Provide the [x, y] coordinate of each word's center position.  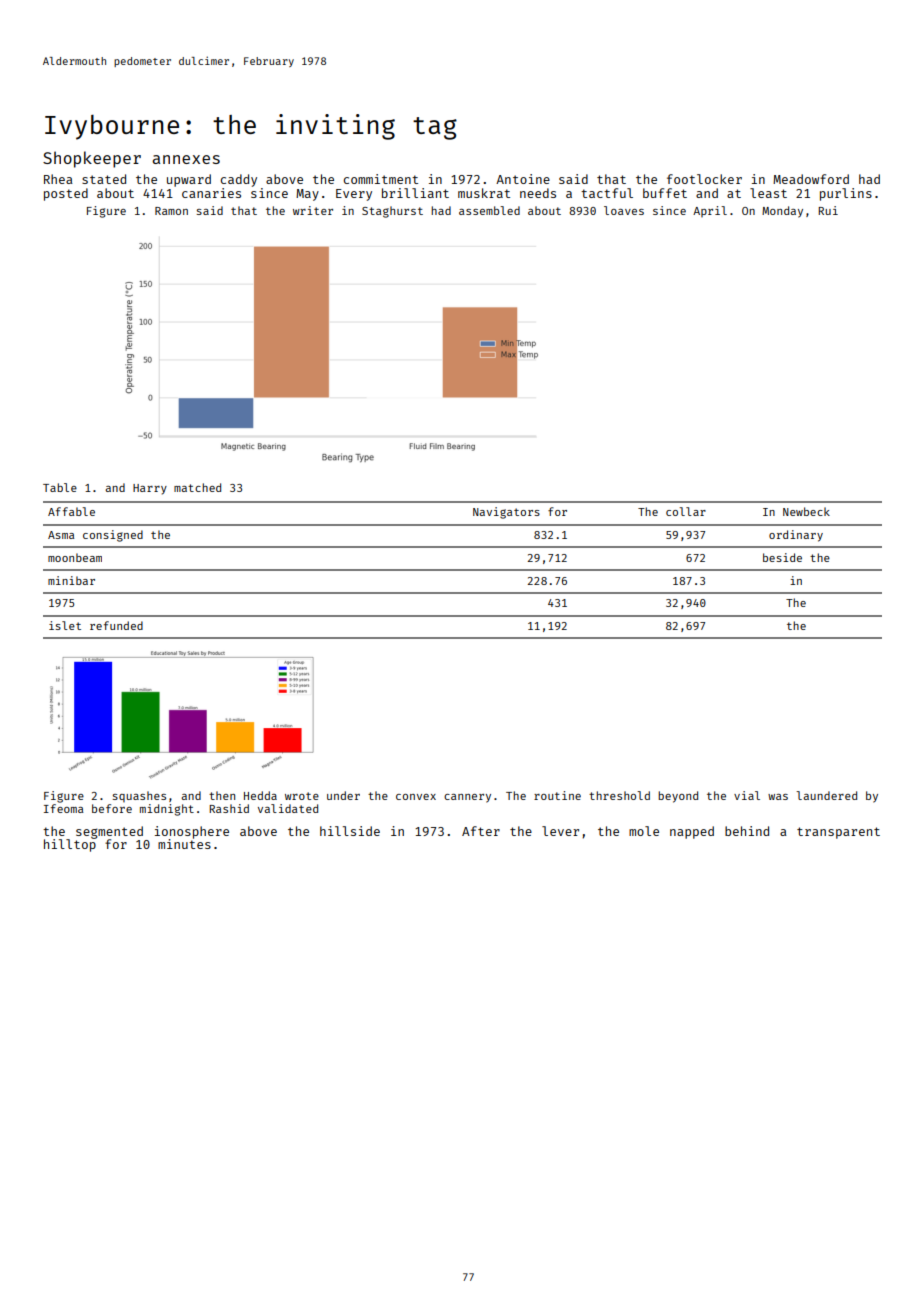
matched [197, 487]
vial [747, 795]
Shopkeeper [92, 159]
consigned [113, 536]
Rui [828, 210]
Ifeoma [64, 808]
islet [65, 625]
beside [782, 557]
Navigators [506, 513]
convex [416, 797]
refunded [116, 625]
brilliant [415, 193]
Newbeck [806, 511]
